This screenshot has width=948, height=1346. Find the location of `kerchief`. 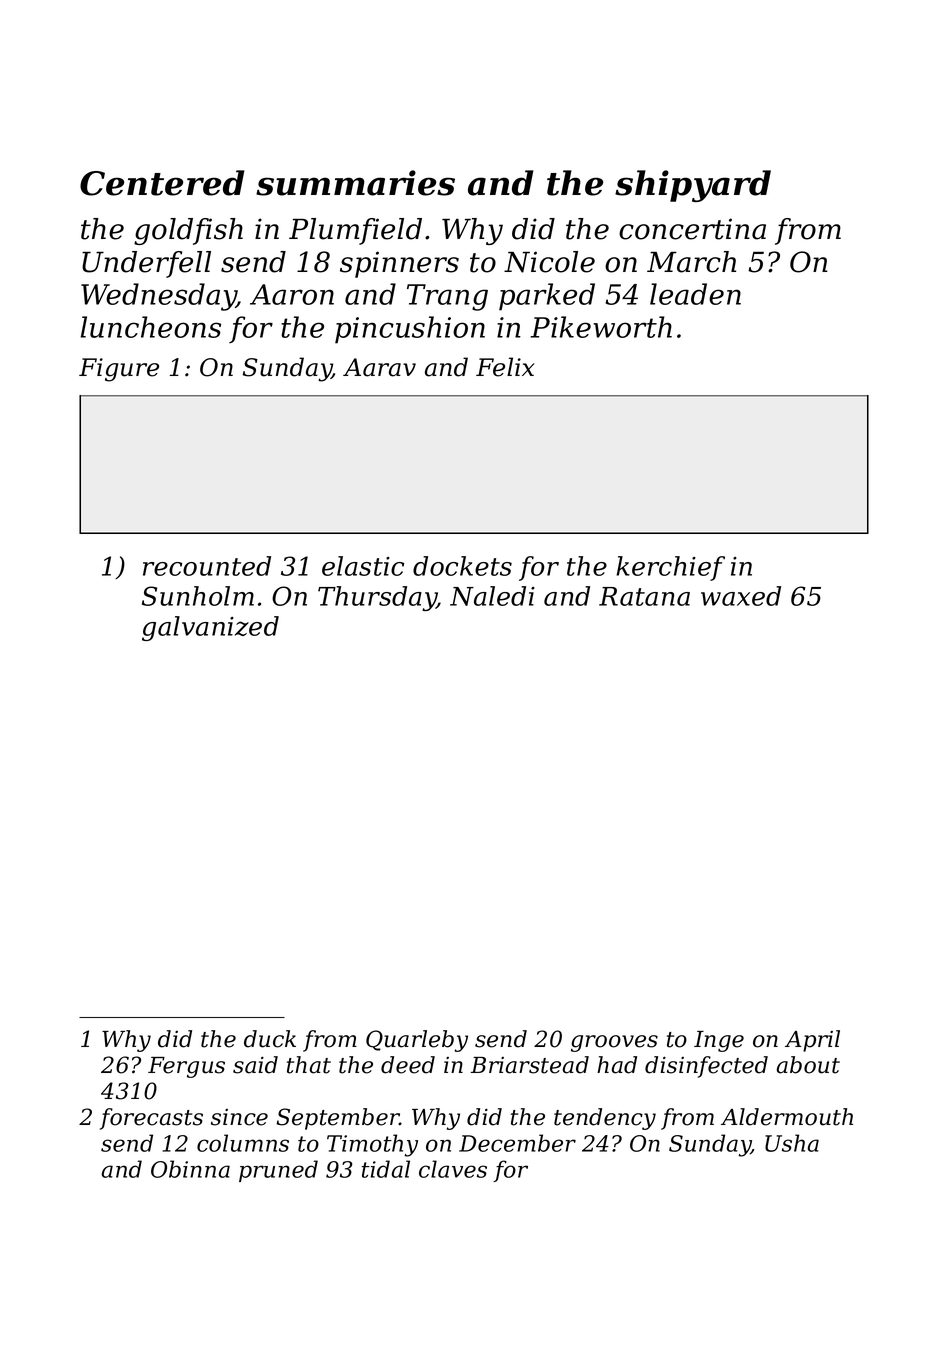

kerchief is located at coordinates (670, 568).
